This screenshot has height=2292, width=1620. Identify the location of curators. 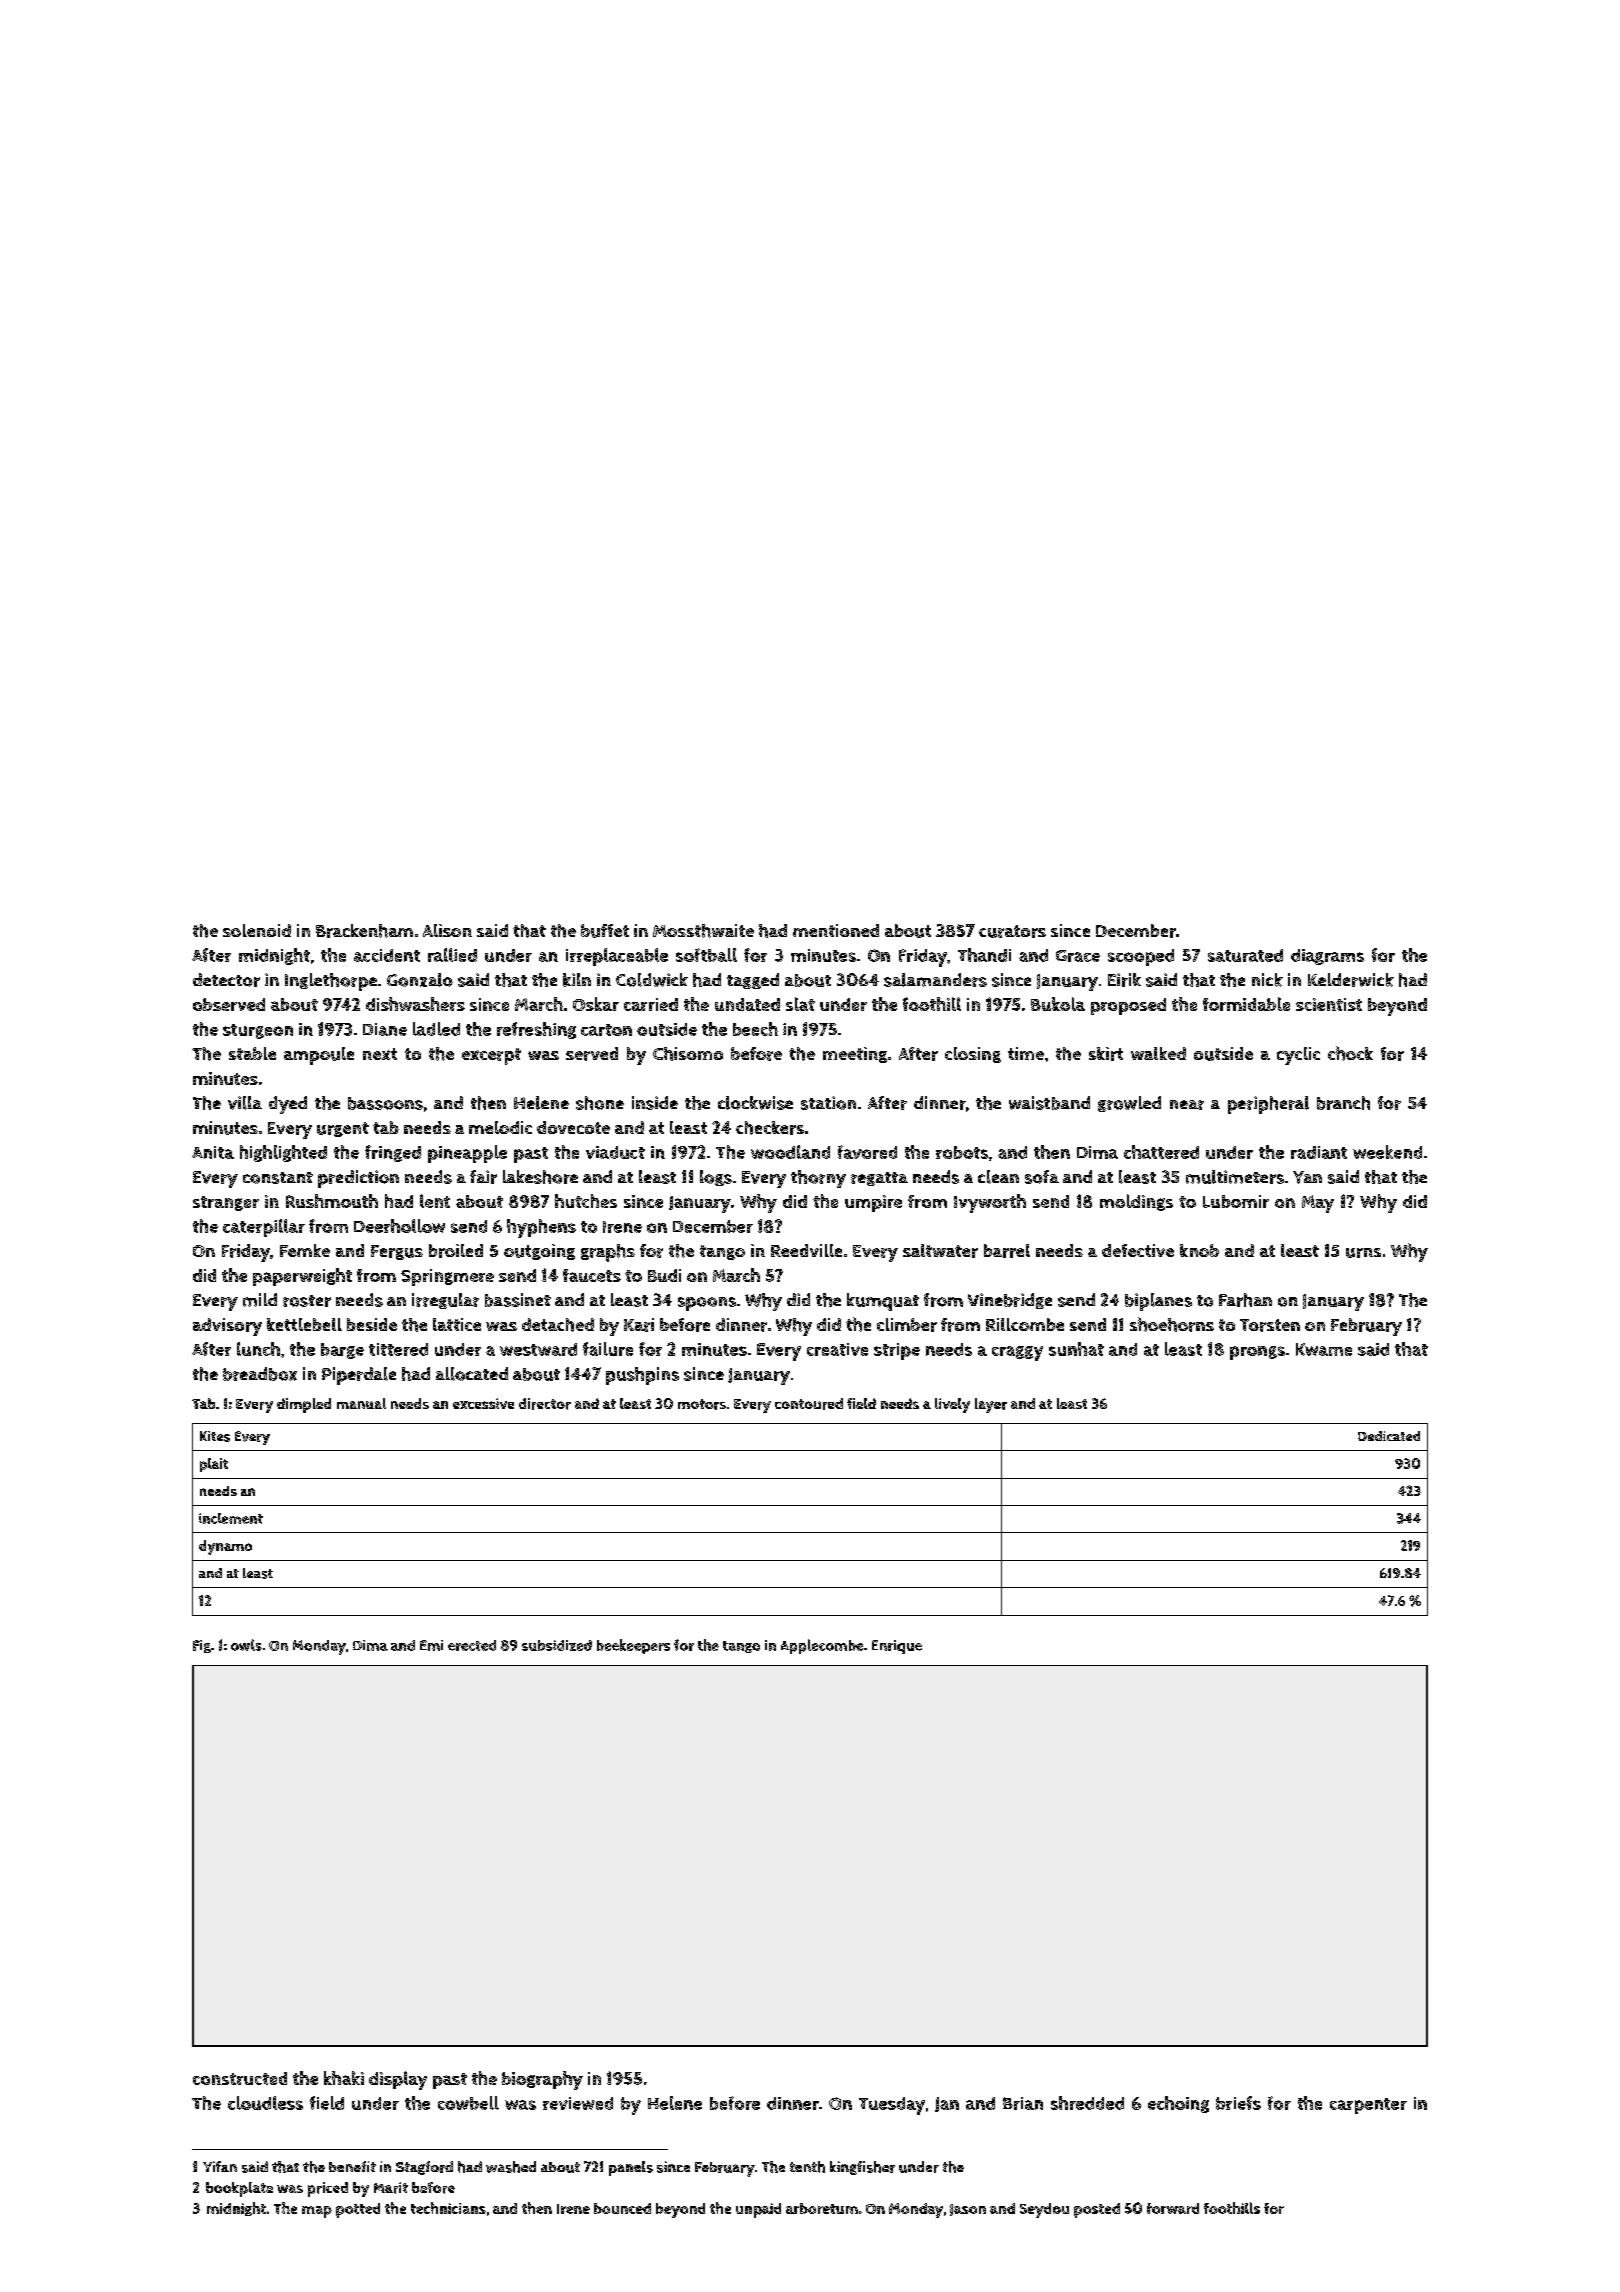
(1012, 931).
